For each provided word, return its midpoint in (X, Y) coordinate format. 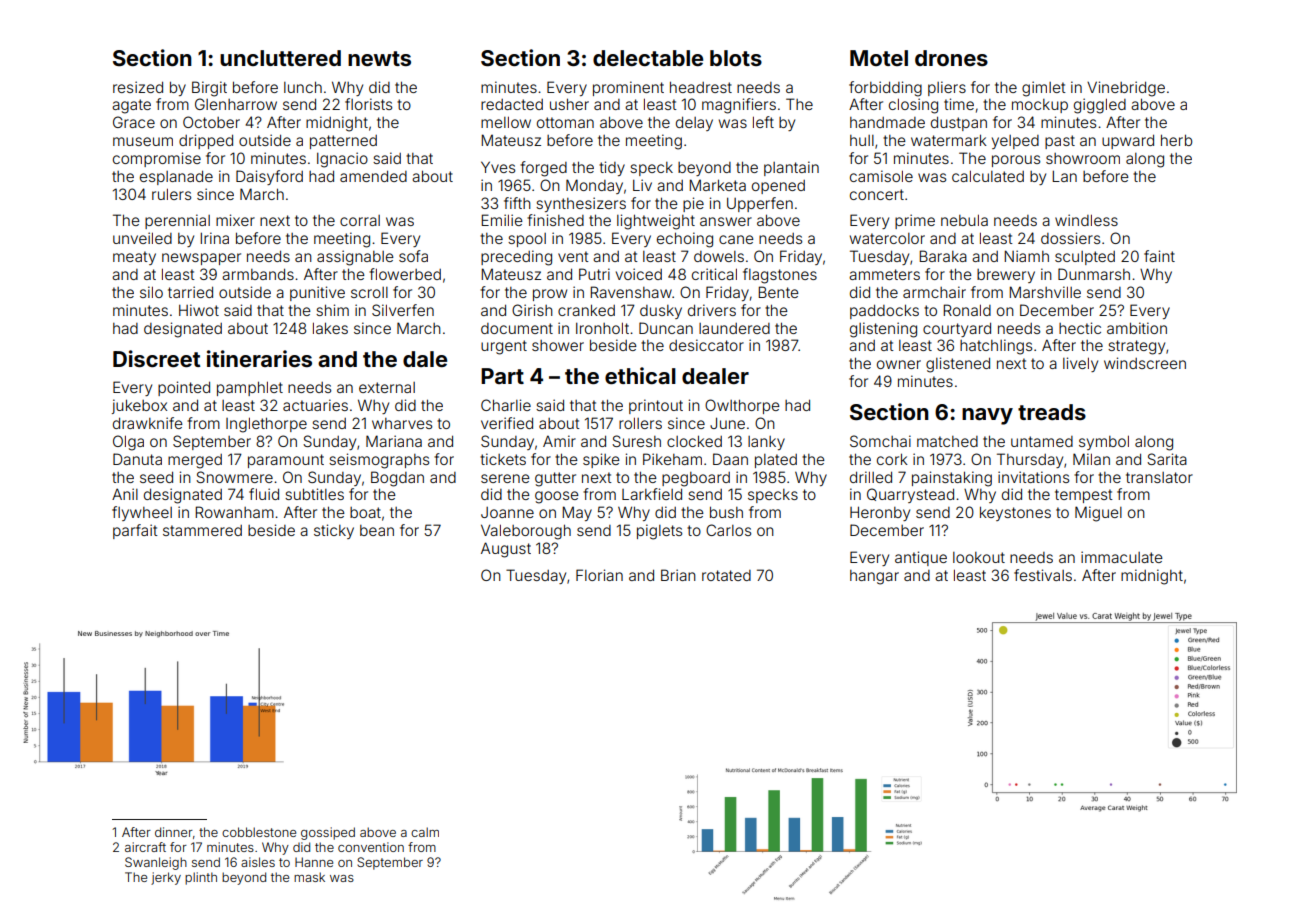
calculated (988, 176)
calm (425, 832)
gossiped (328, 833)
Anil (125, 494)
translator (1159, 477)
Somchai (880, 441)
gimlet (1044, 89)
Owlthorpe (742, 406)
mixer (235, 220)
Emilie (502, 220)
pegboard (696, 479)
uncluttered (280, 58)
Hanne (314, 862)
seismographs (379, 461)
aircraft (145, 847)
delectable (648, 58)
